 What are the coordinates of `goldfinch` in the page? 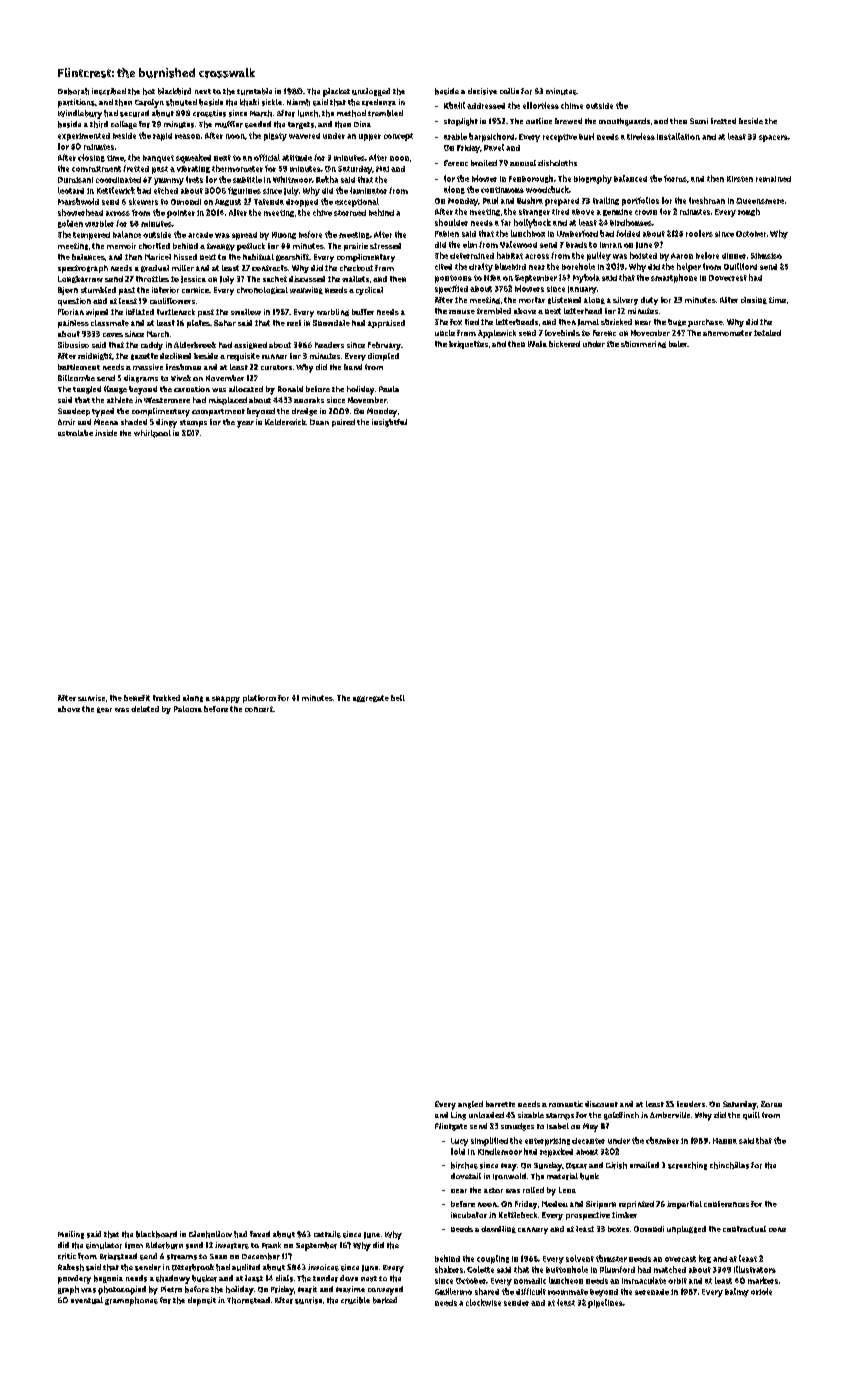 It's located at (621, 1116).
